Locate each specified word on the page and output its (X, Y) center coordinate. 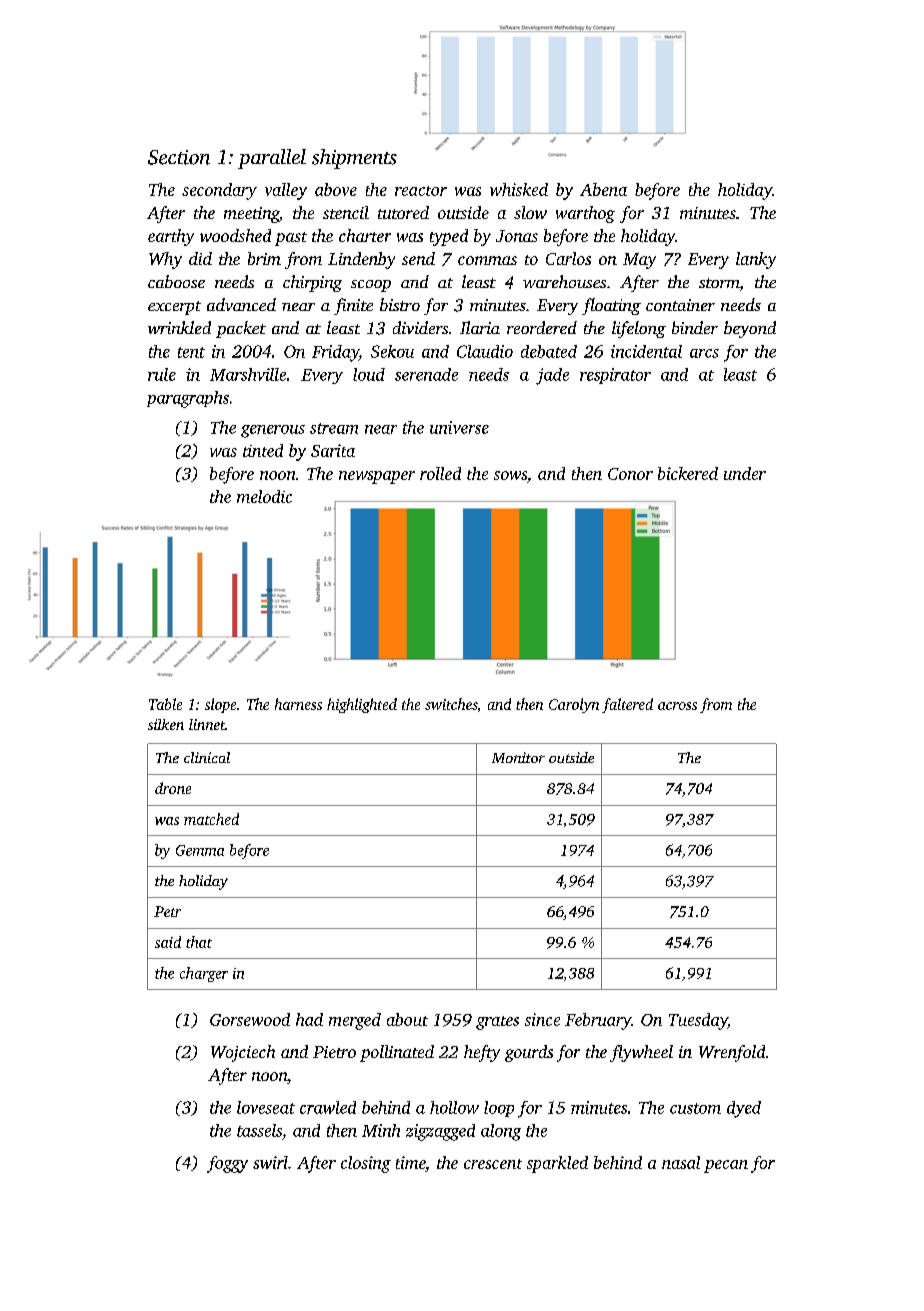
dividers (420, 327)
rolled (440, 473)
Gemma (200, 850)
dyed (744, 1109)
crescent (493, 1164)
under (745, 473)
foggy (227, 1164)
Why (165, 260)
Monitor (518, 757)
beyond (750, 329)
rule (162, 374)
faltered (627, 705)
